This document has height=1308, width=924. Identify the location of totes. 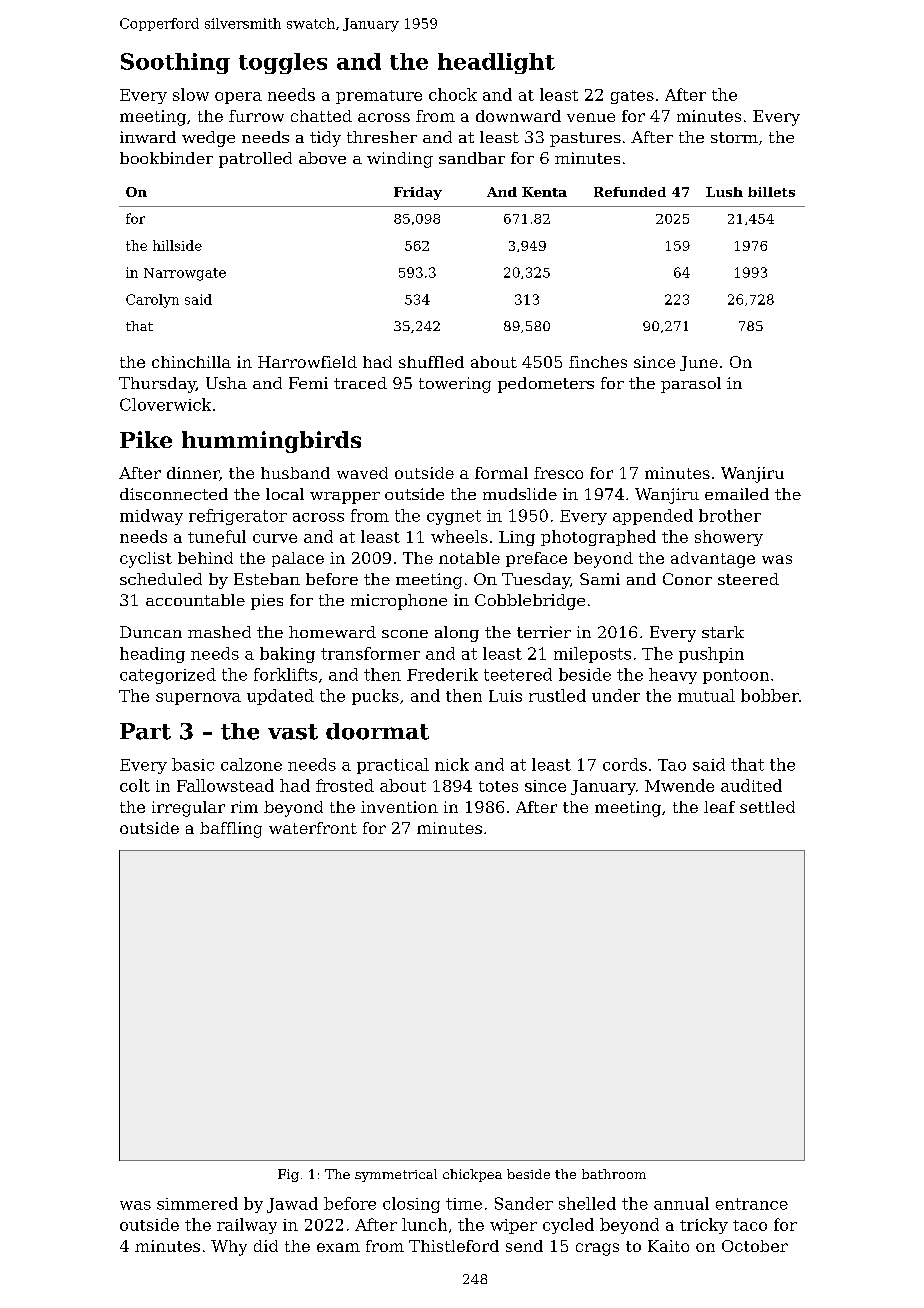
(498, 786).
